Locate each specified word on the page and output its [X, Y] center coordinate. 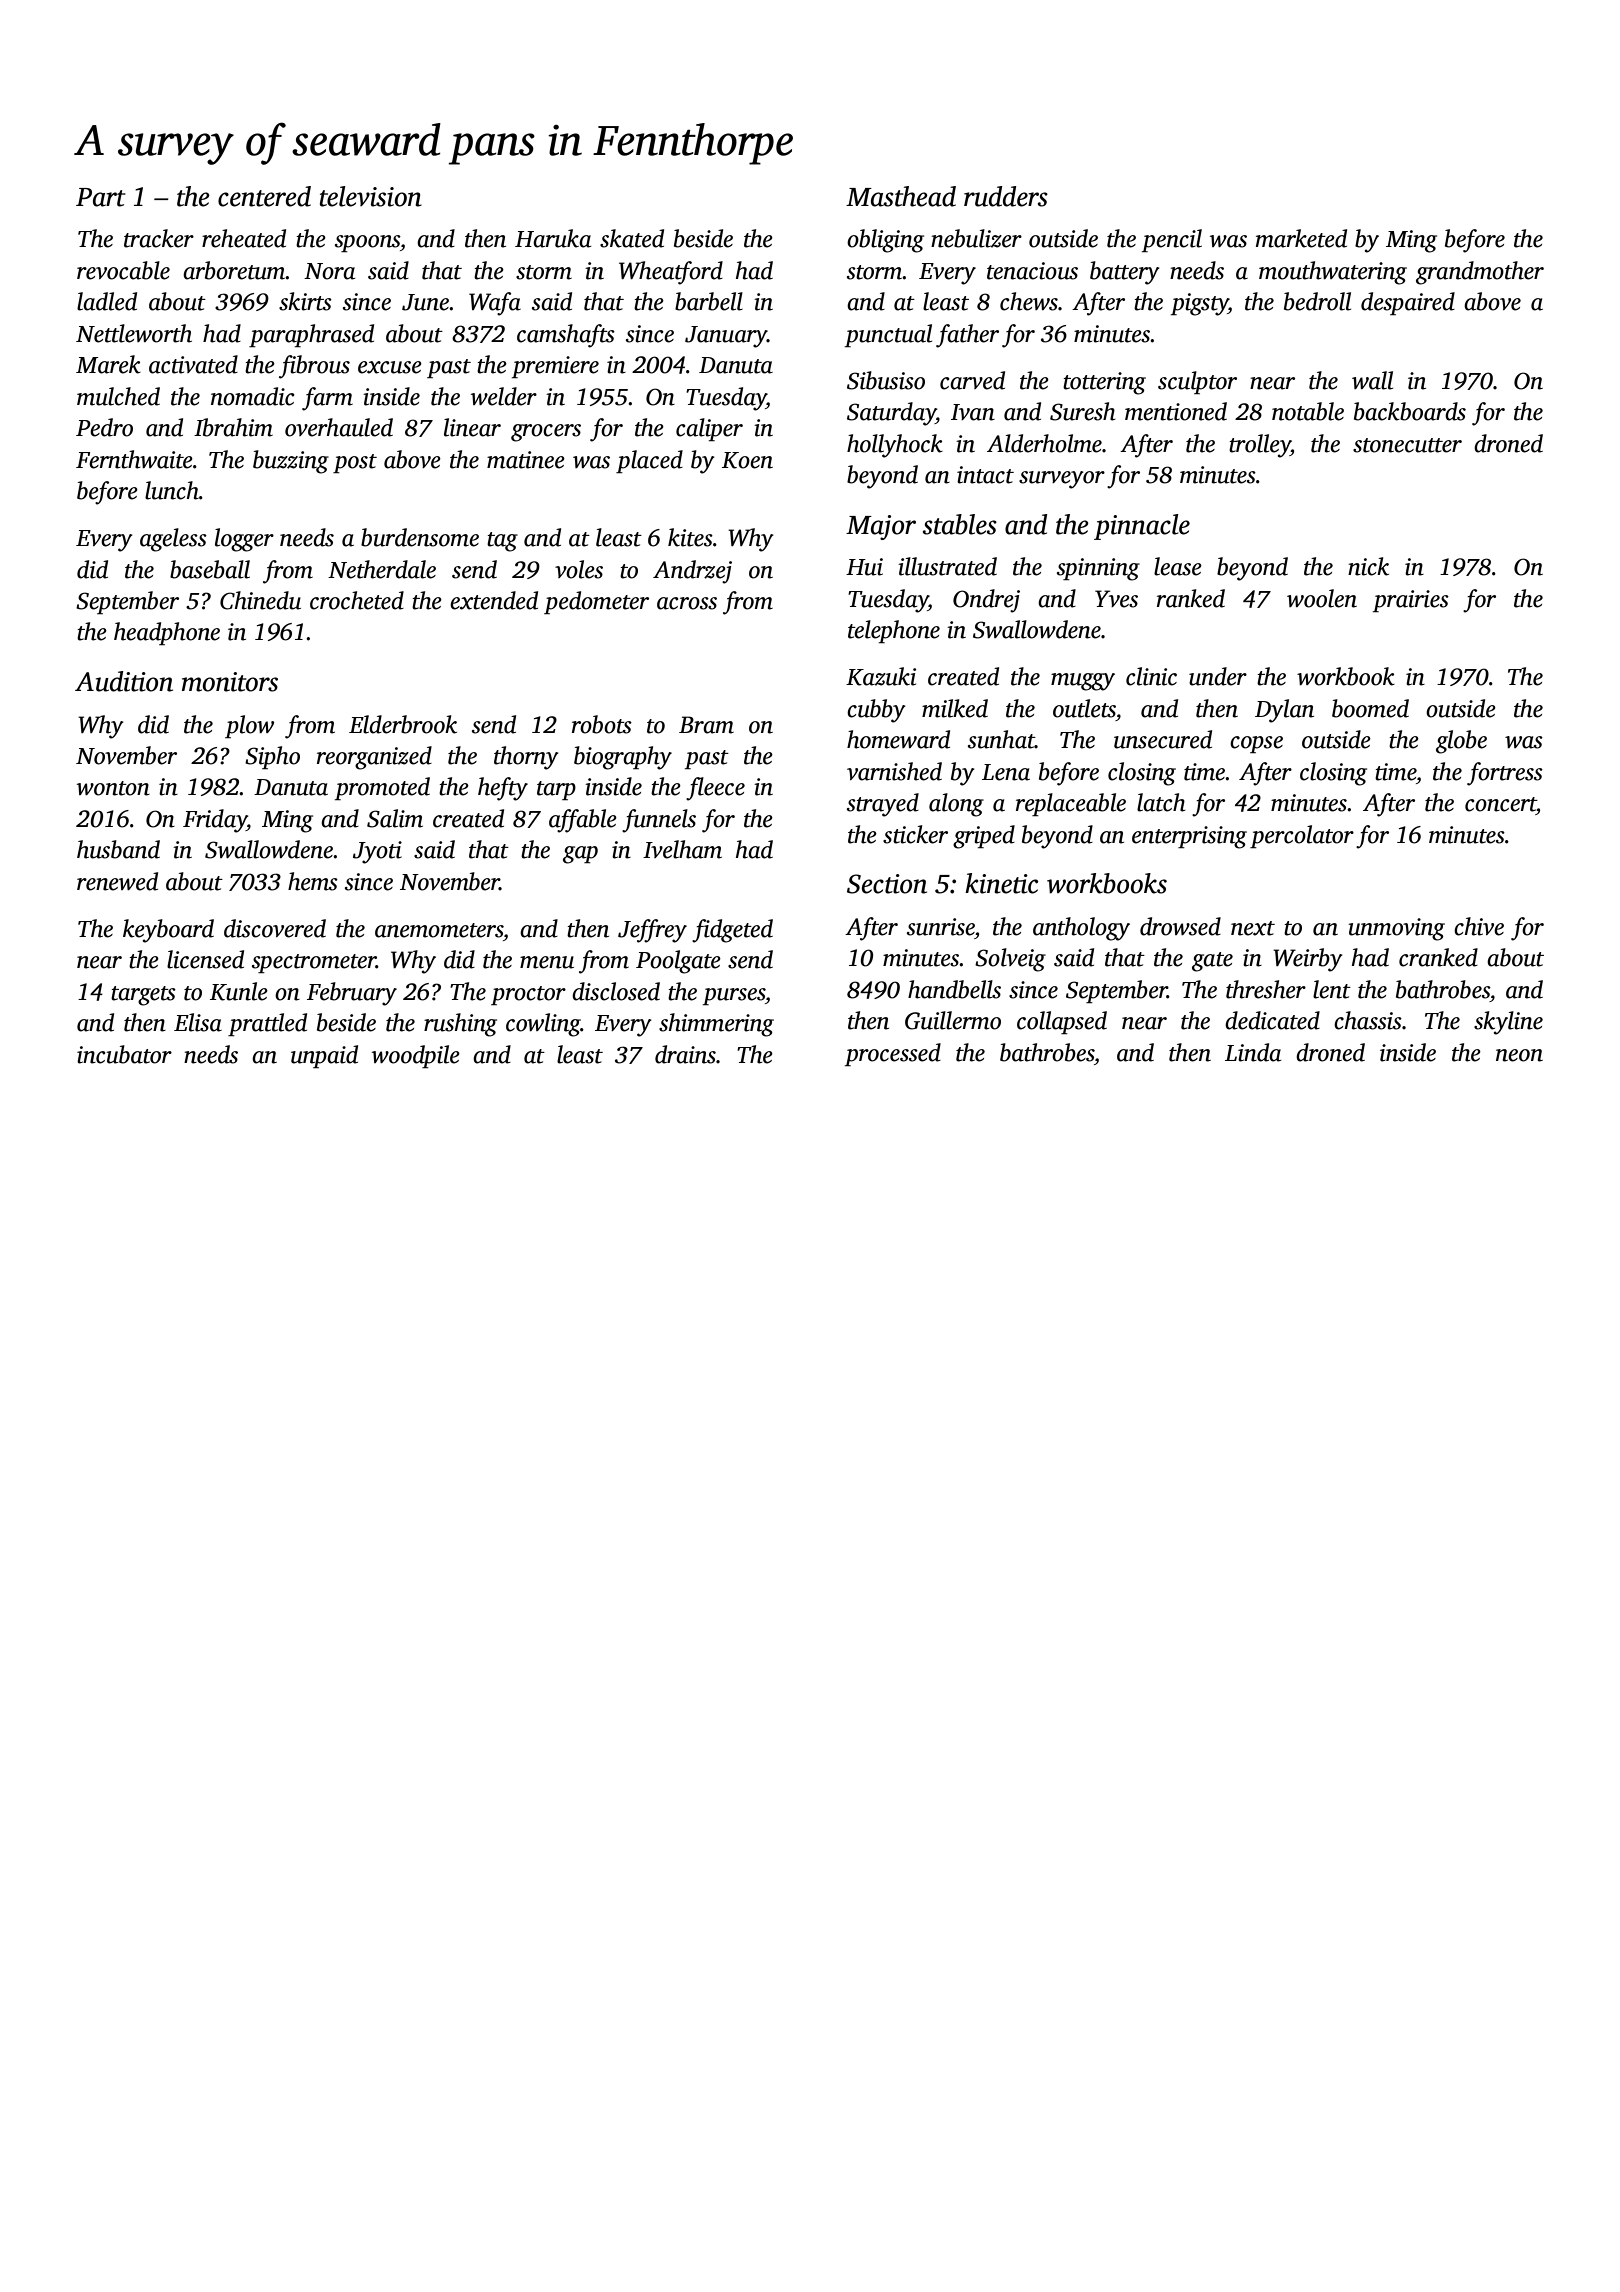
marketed [1301, 238]
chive [1479, 926]
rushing [460, 1025]
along [956, 805]
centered [264, 196]
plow [249, 726]
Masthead [901, 196]
